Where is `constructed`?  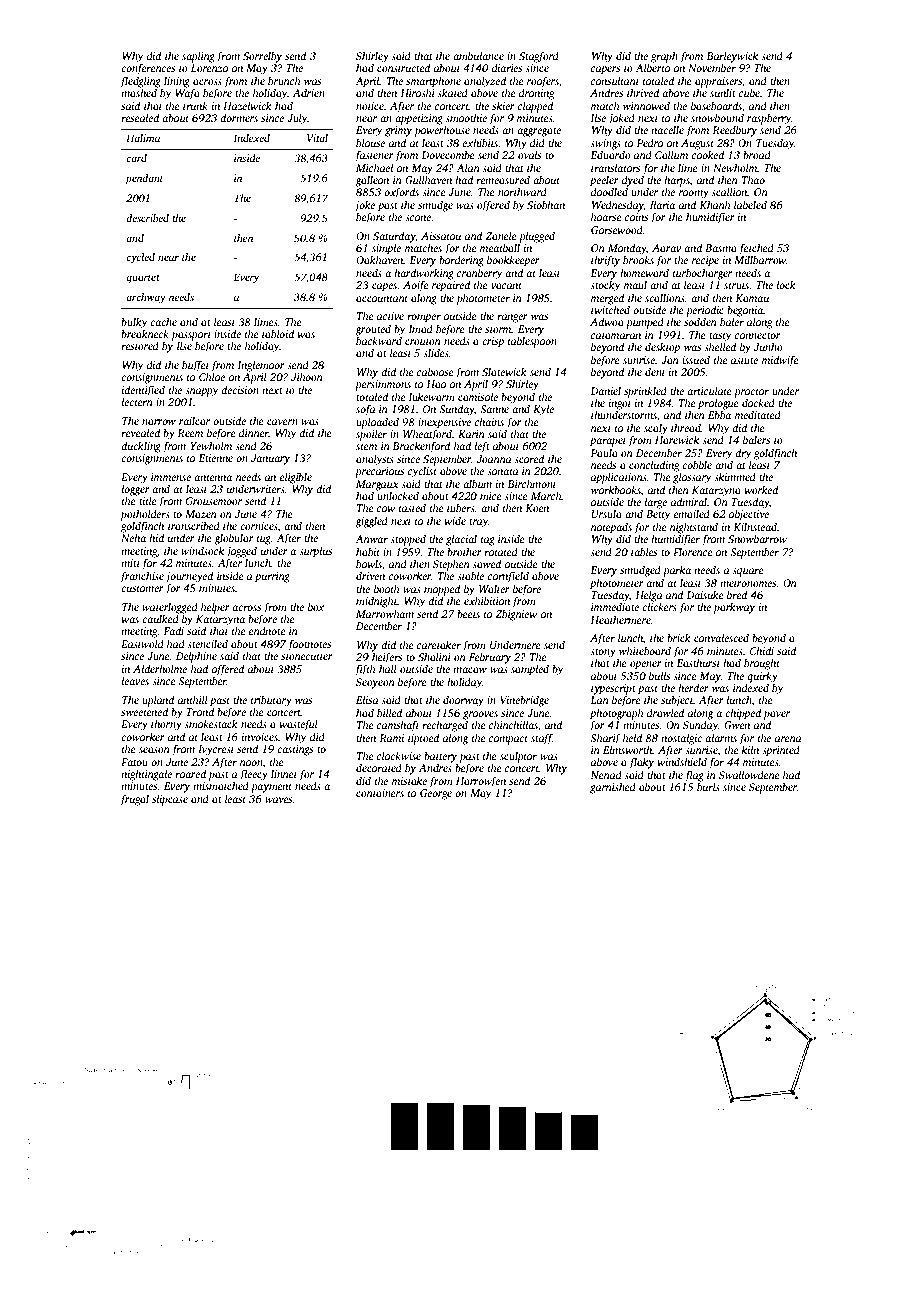
constructed is located at coordinates (403, 67).
